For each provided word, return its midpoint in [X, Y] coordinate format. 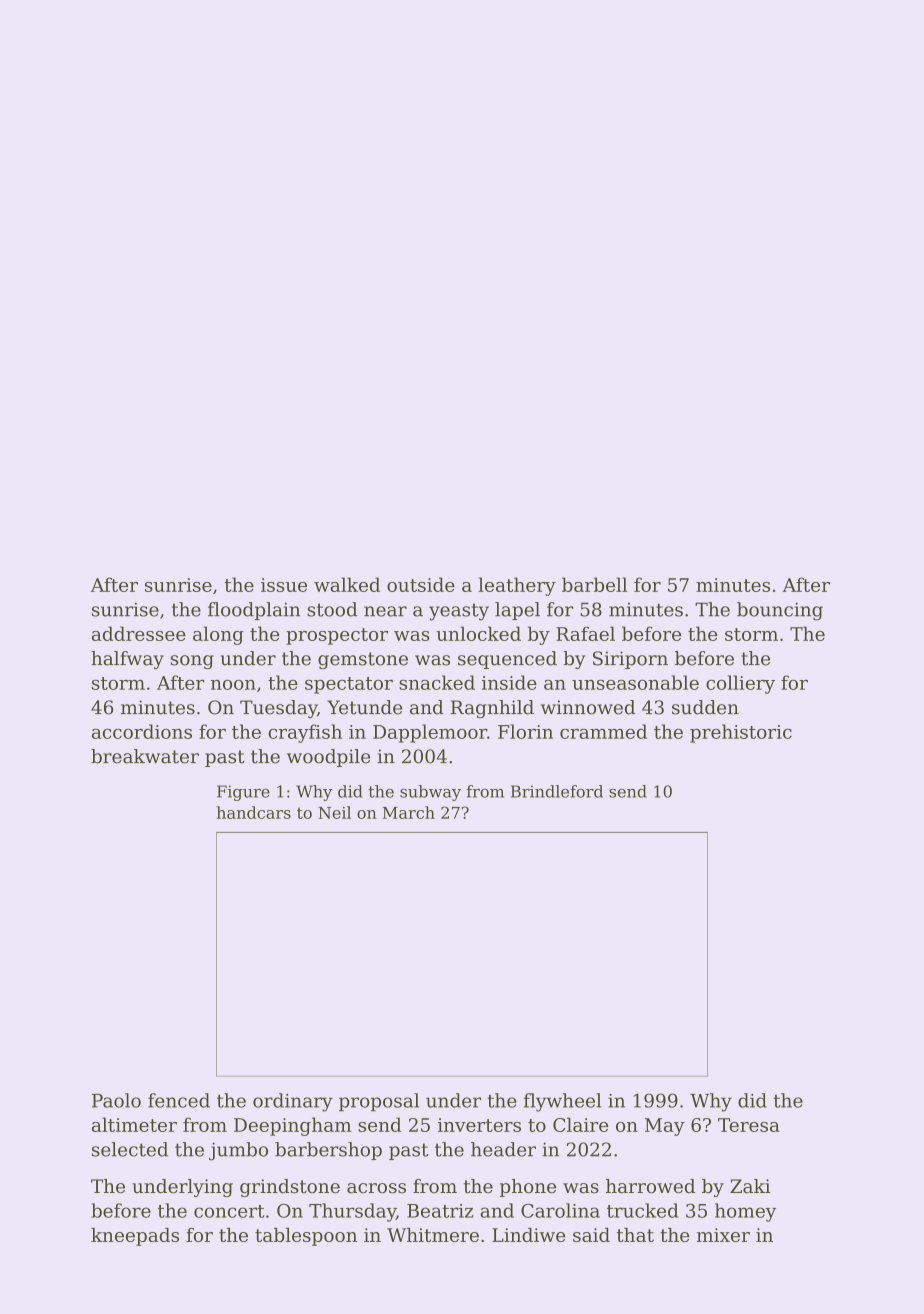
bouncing [780, 611]
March [409, 812]
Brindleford [557, 791]
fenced [179, 1100]
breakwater [145, 756]
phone [528, 1188]
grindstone [290, 1188]
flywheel [562, 1102]
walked [347, 584]
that [635, 1235]
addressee [139, 633]
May [665, 1127]
